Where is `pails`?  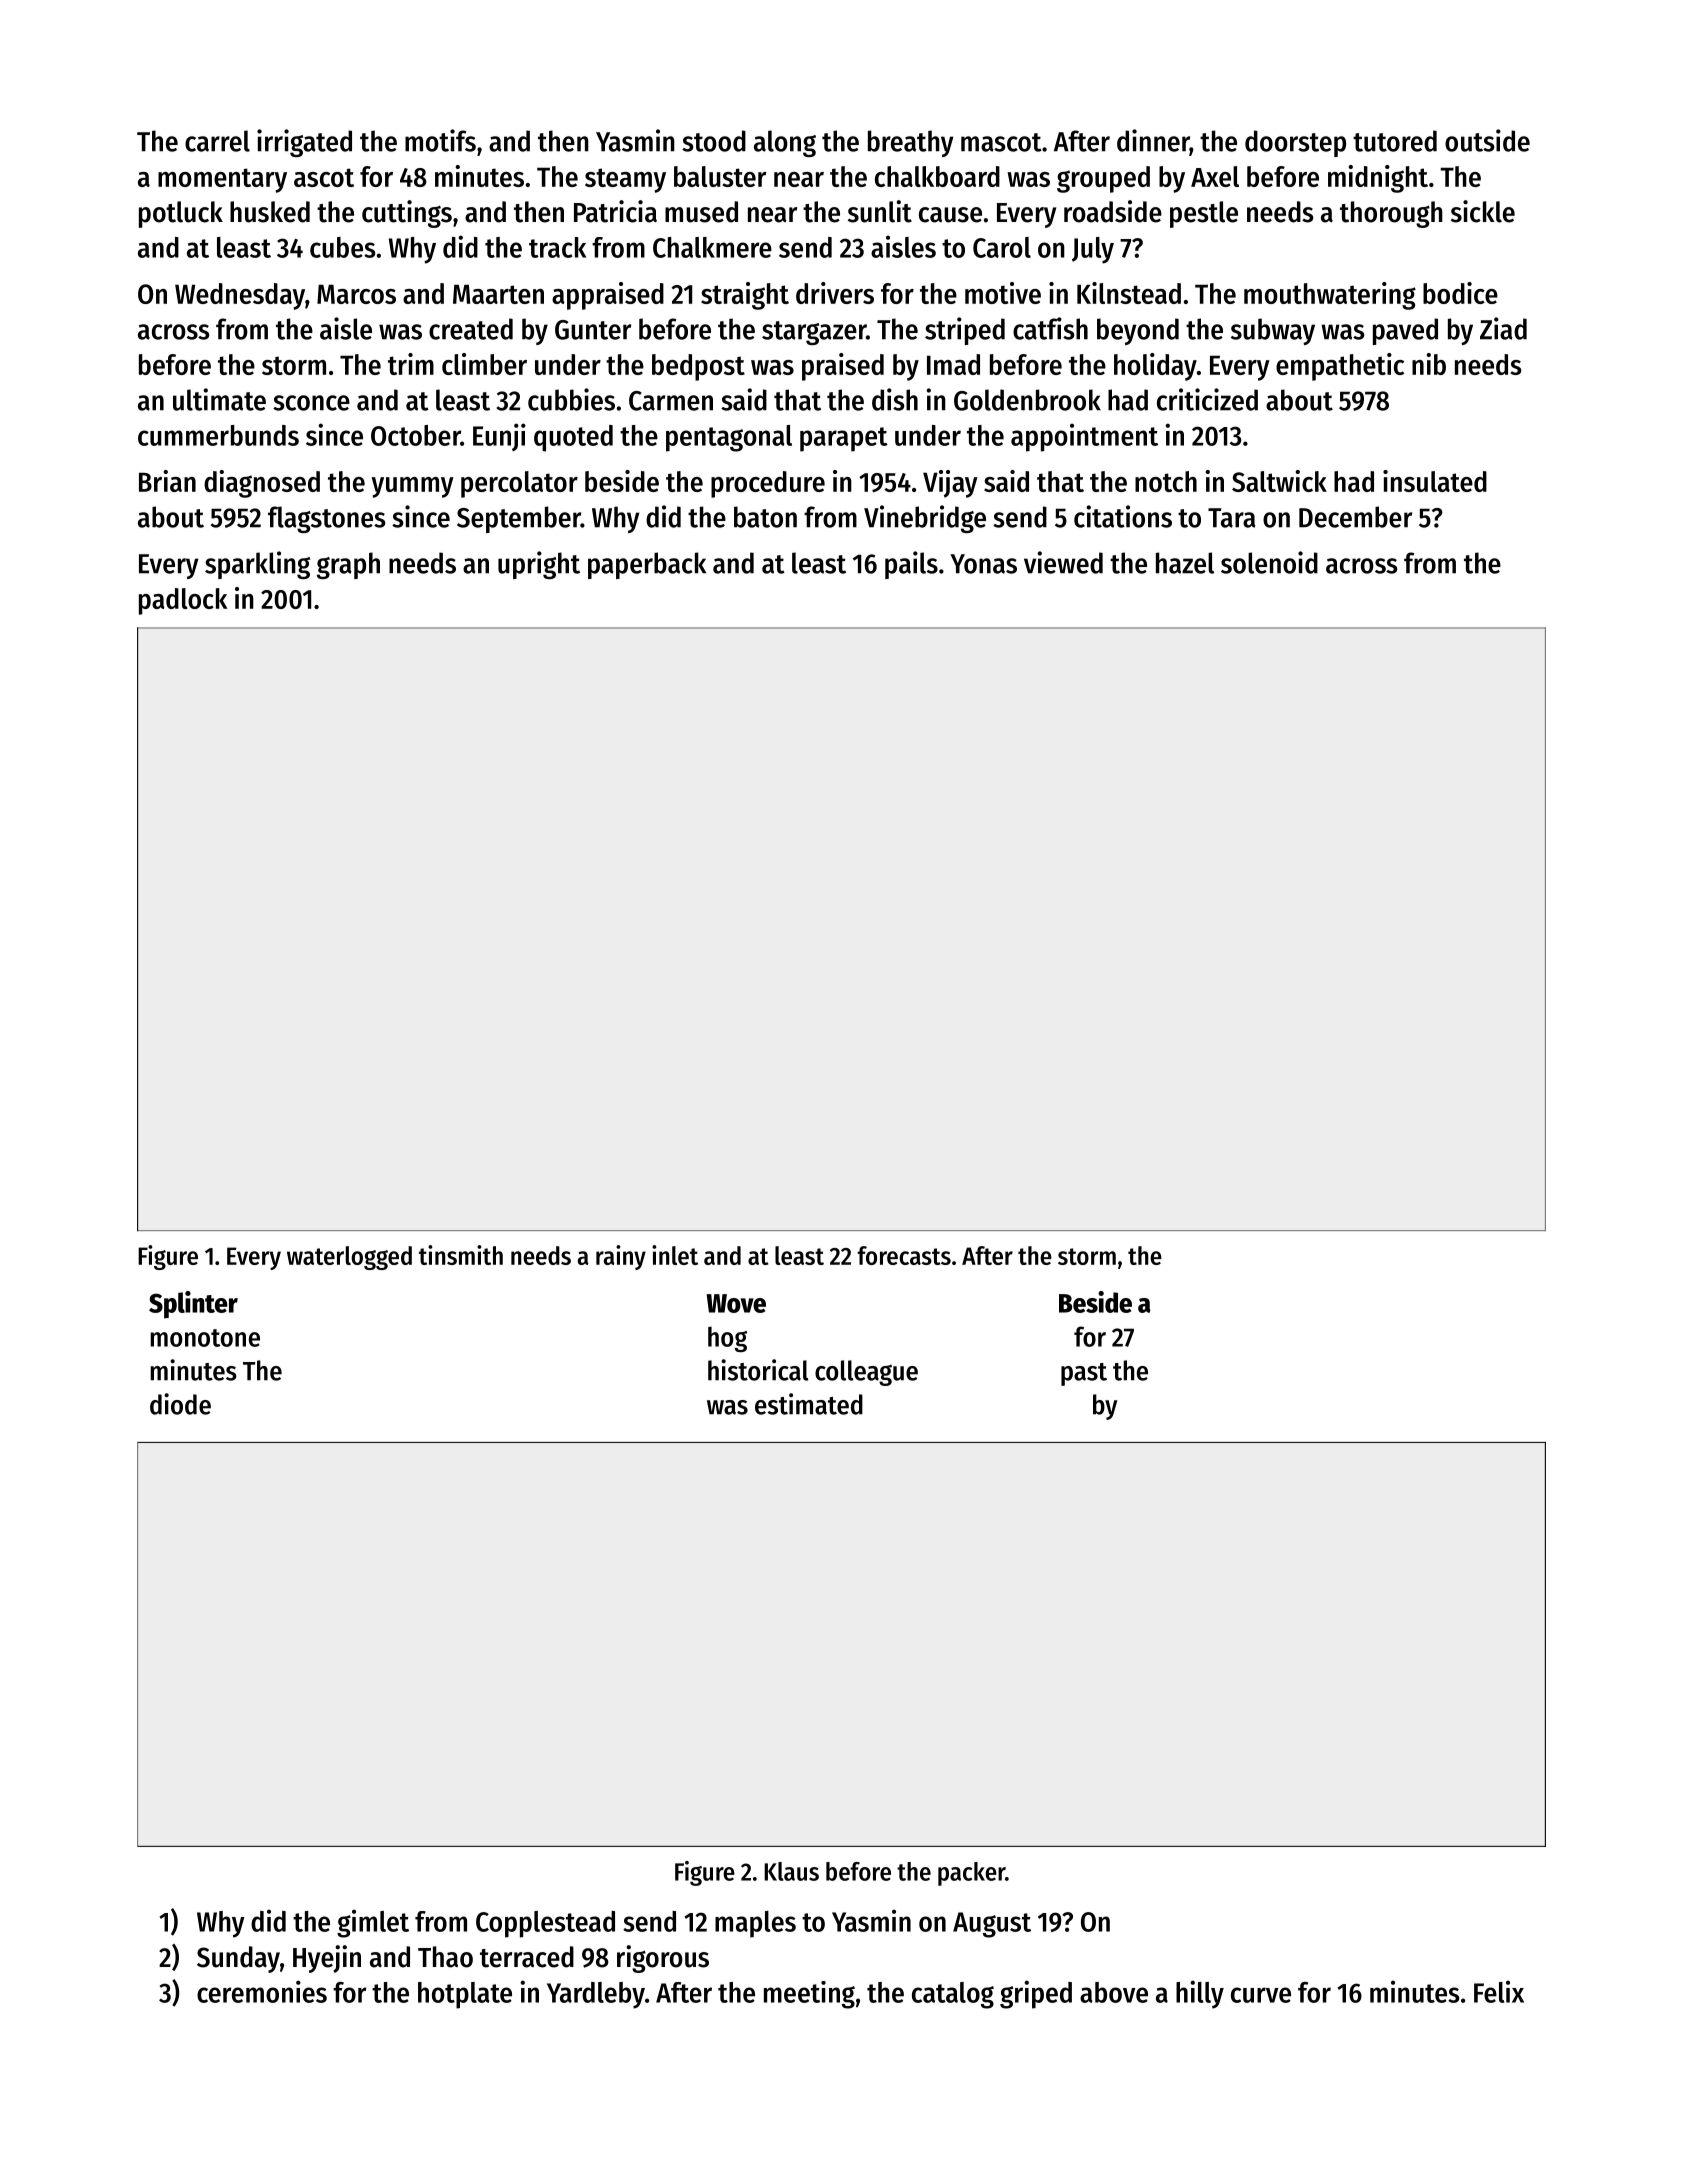
pails is located at coordinates (911, 565).
